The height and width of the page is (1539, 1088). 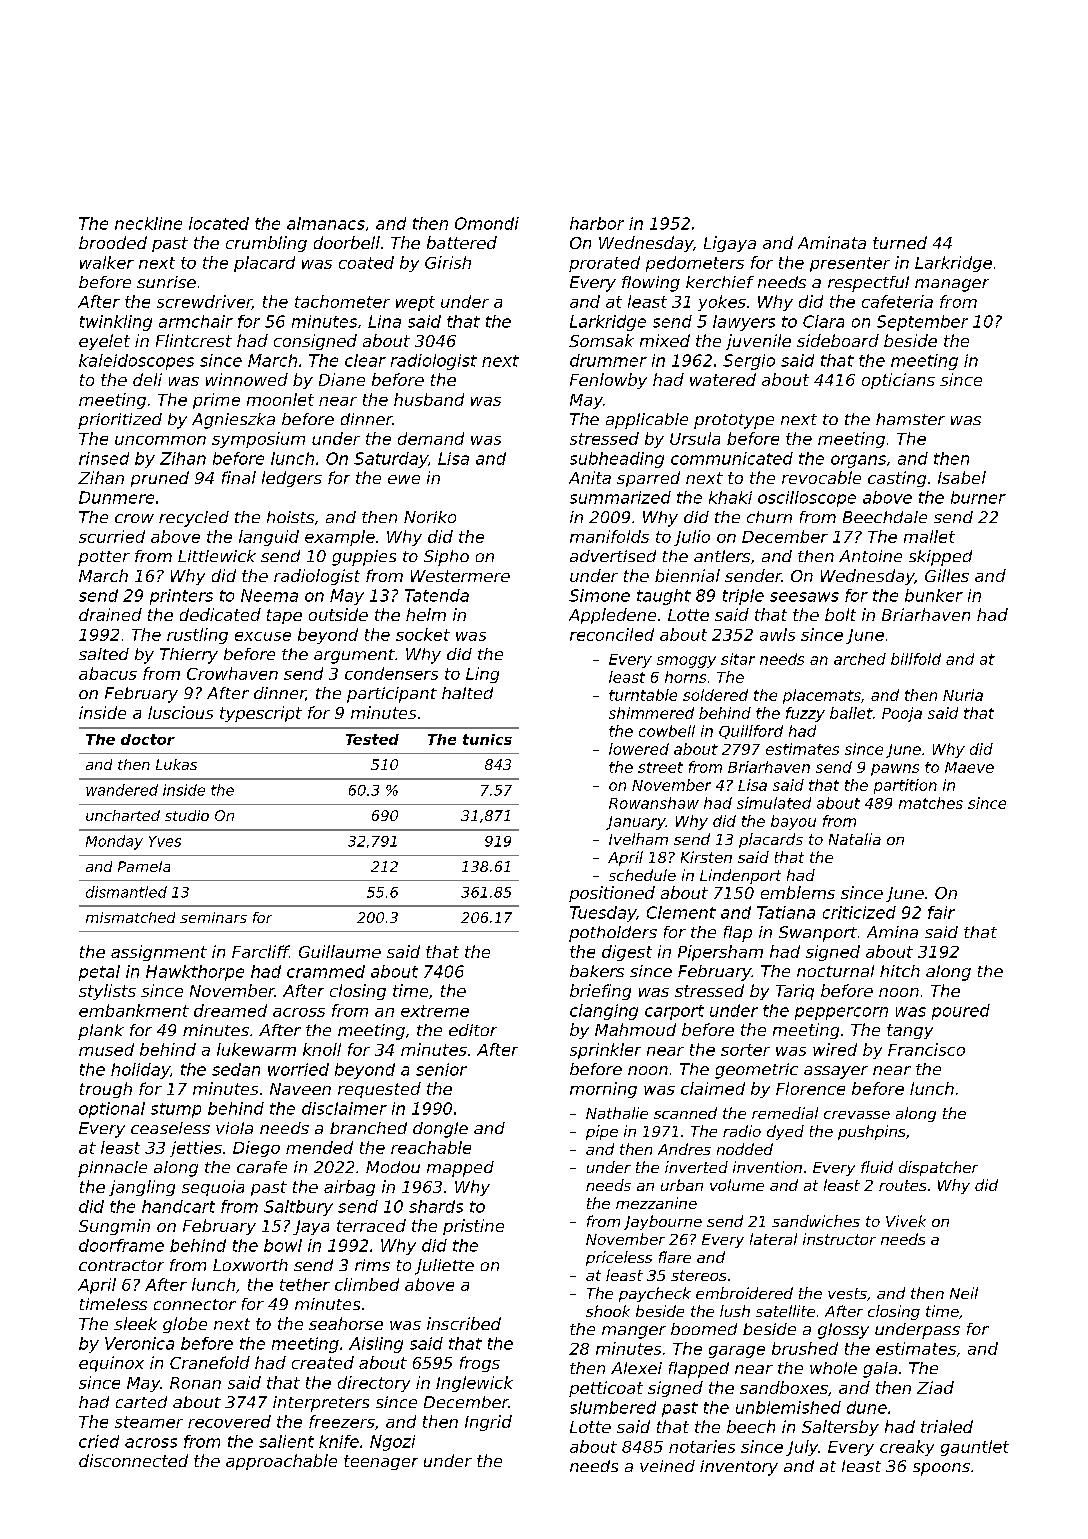 I want to click on seminars, so click(x=213, y=917).
